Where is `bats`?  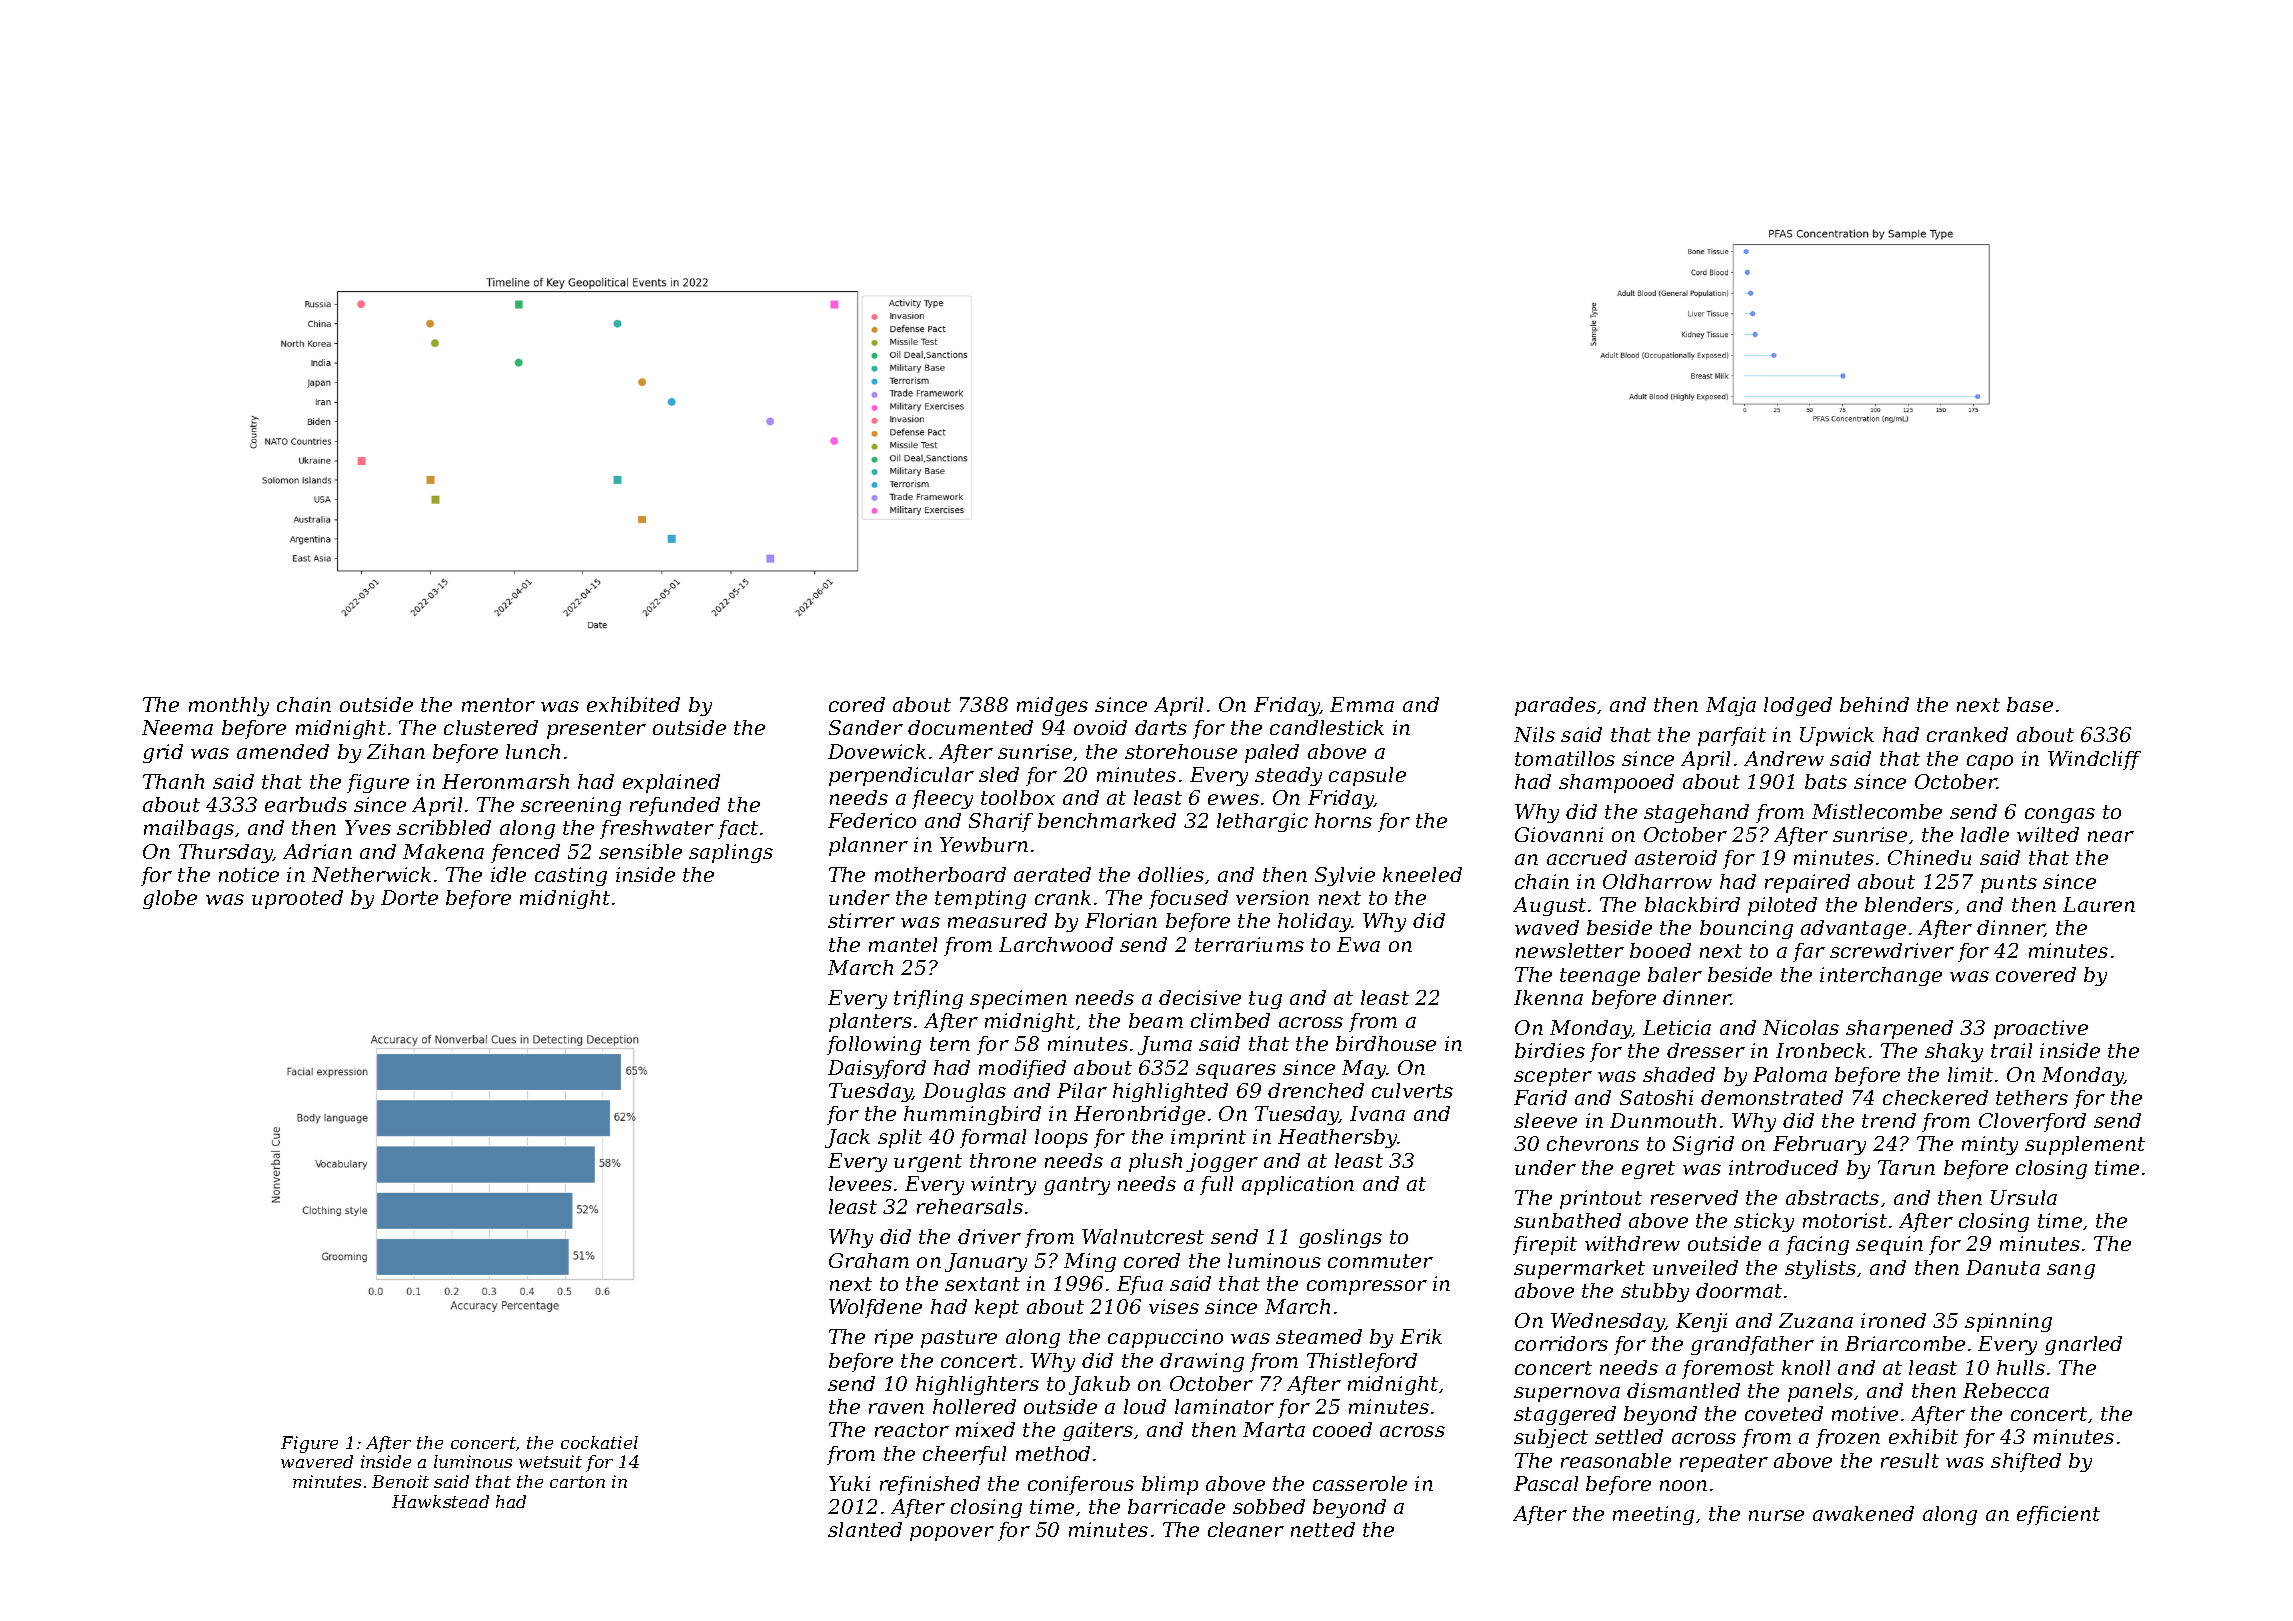
bats is located at coordinates (1826, 781).
